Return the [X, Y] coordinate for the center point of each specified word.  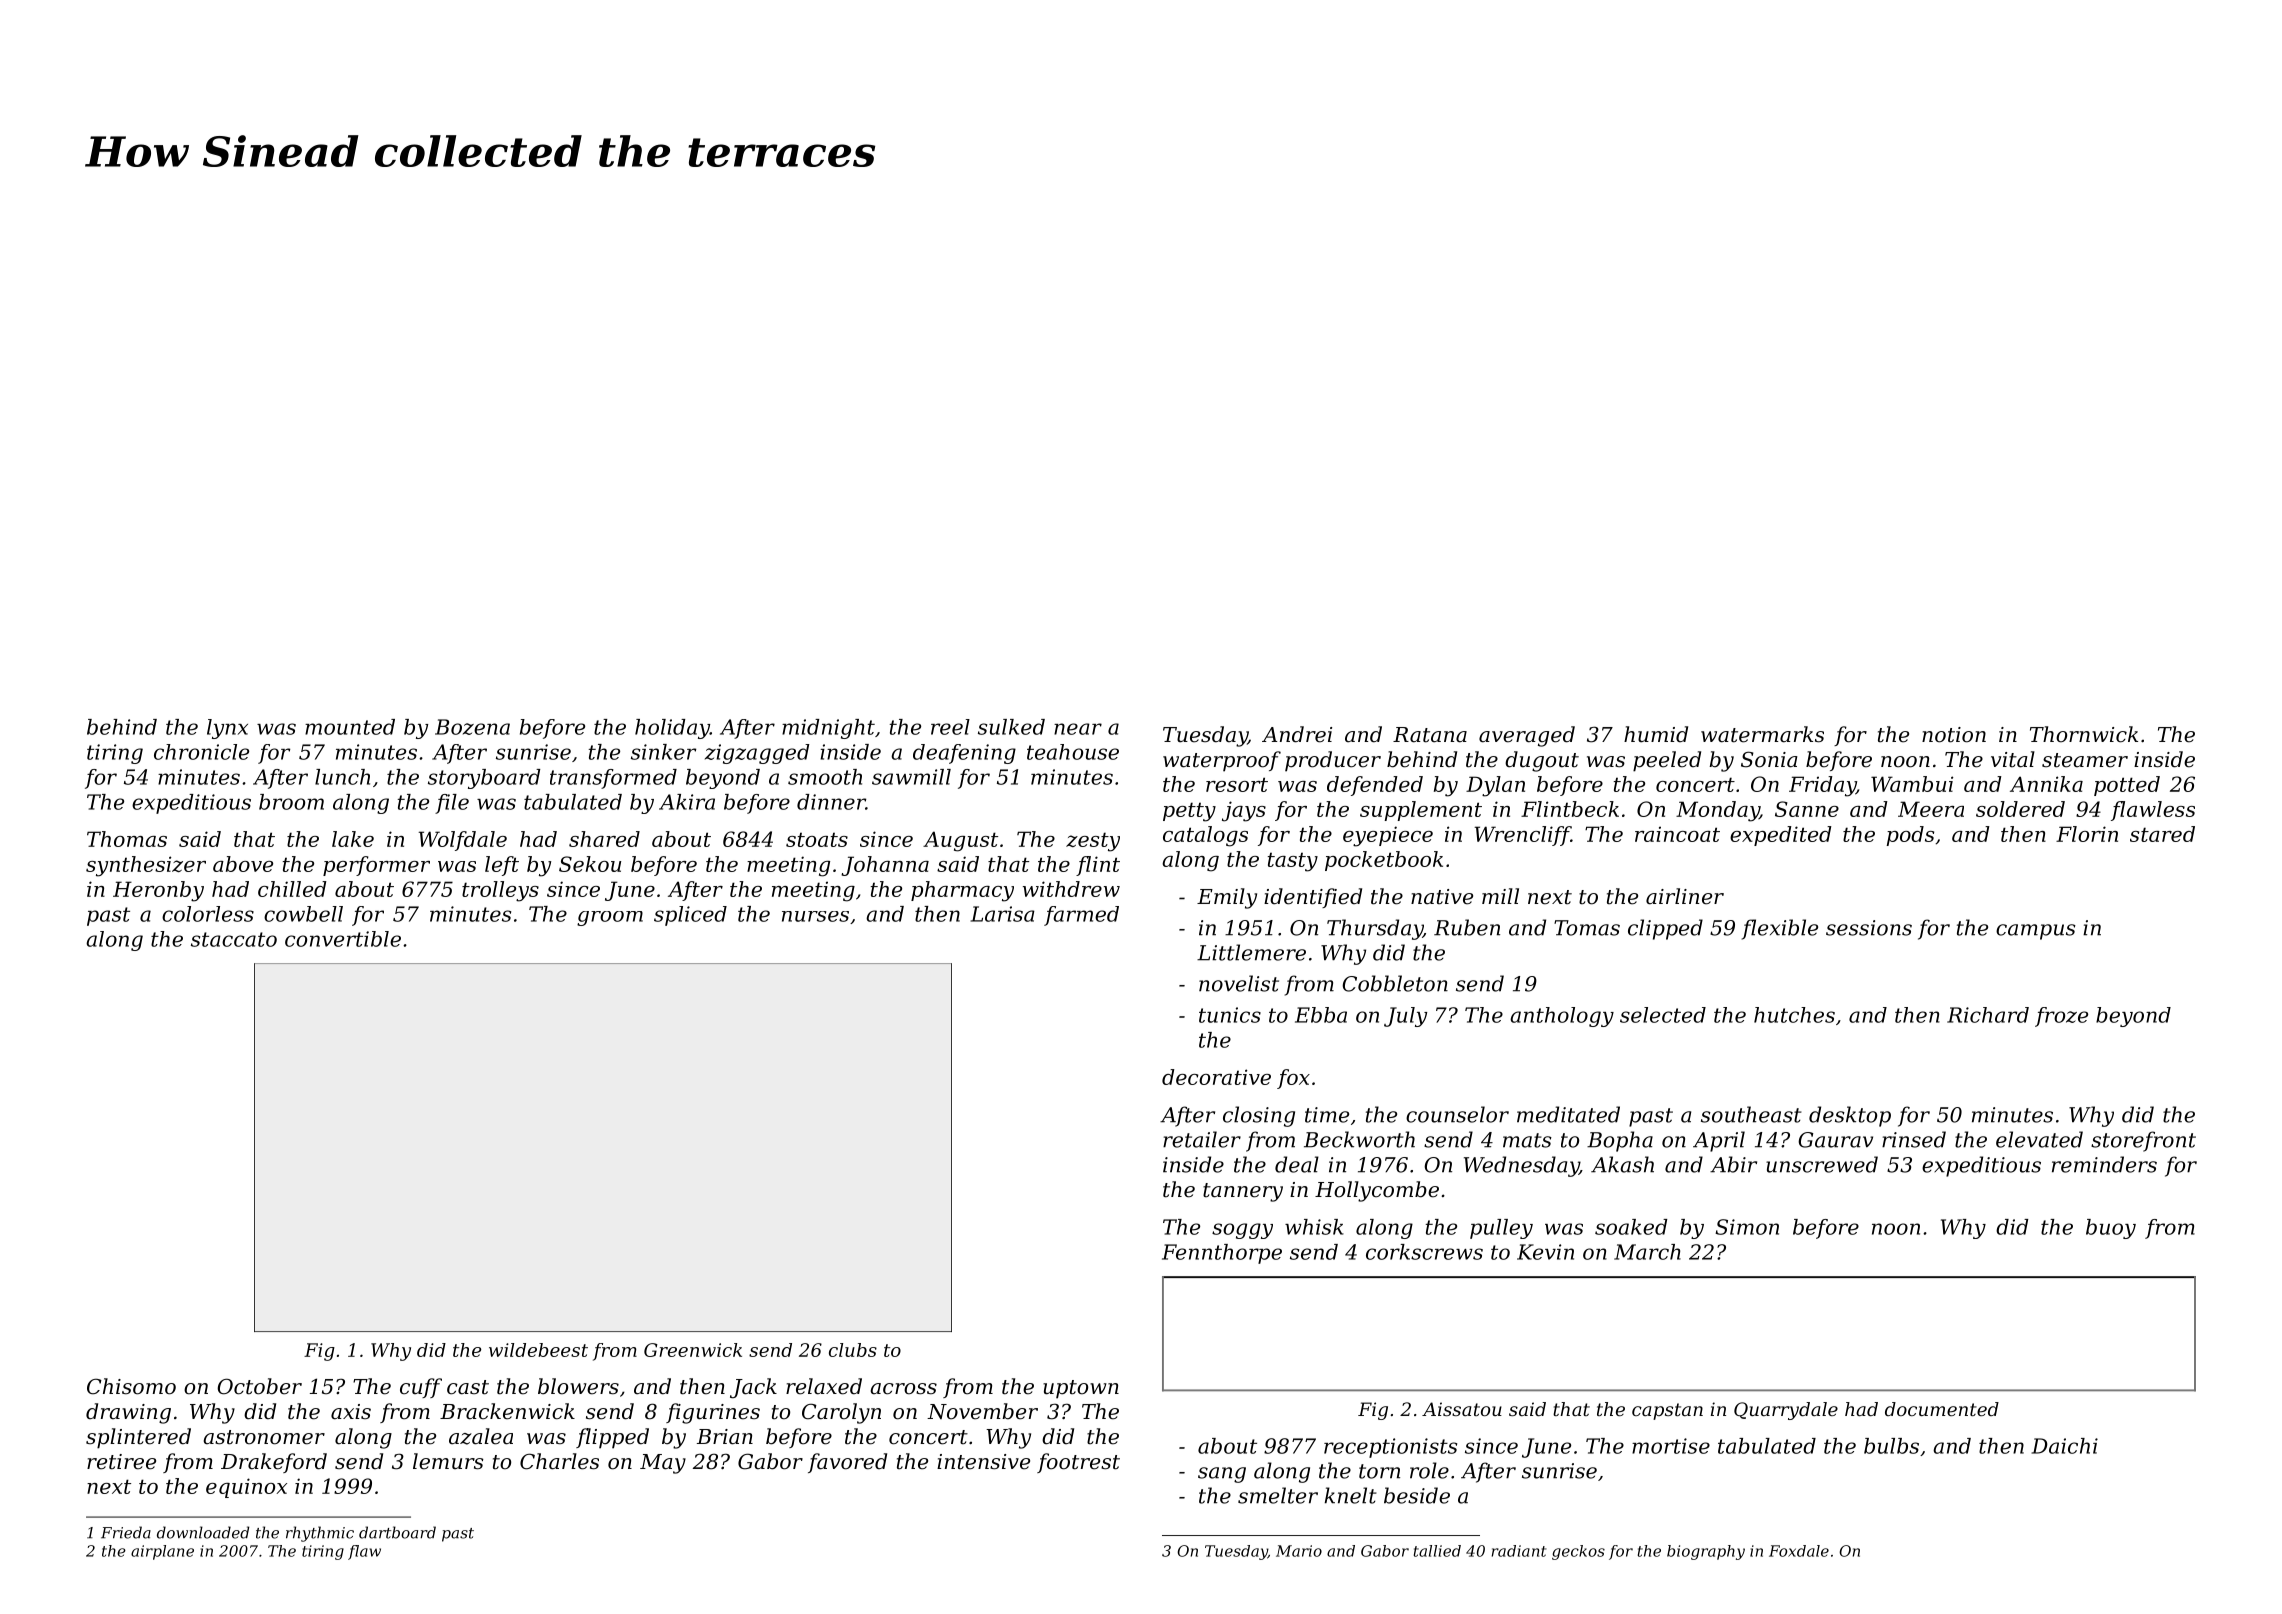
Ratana [1430, 735]
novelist [1239, 983]
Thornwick [2084, 734]
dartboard [397, 1532]
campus [2036, 932]
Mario [1299, 1551]
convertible [343, 939]
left [502, 866]
